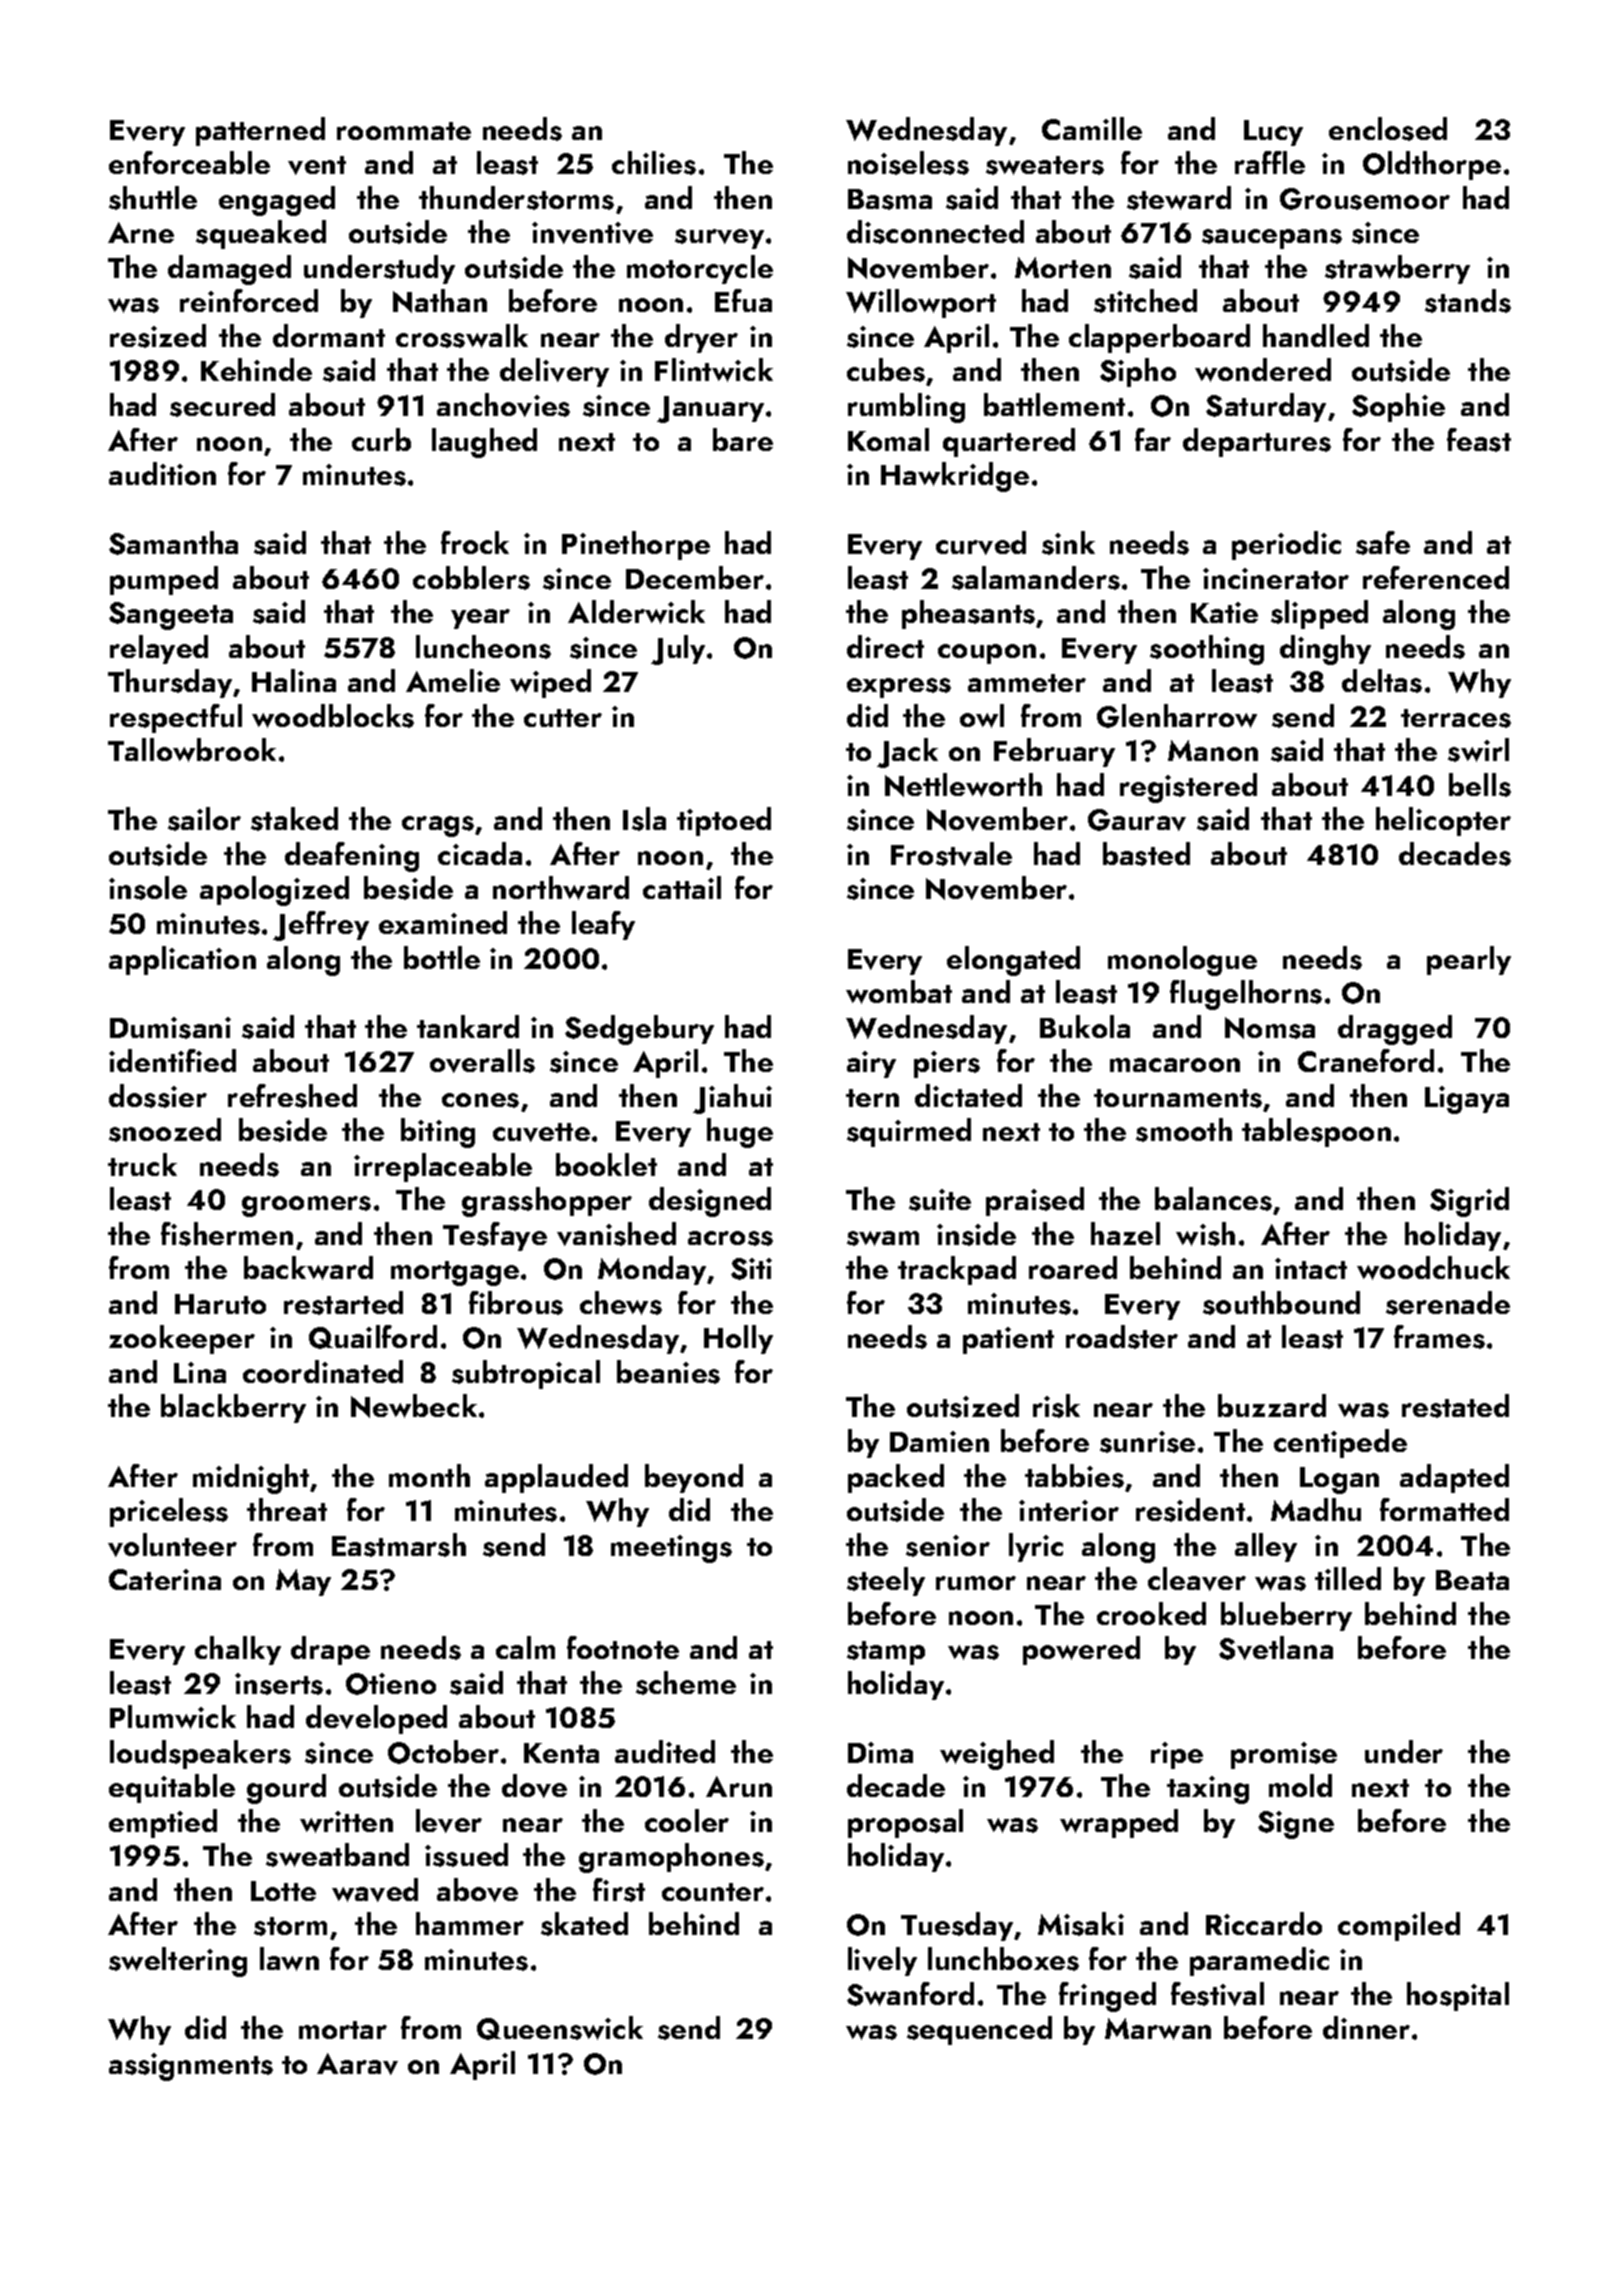 The image size is (1620, 2292). What do you see at coordinates (1092, 128) in the document?
I see `Camille` at bounding box center [1092, 128].
